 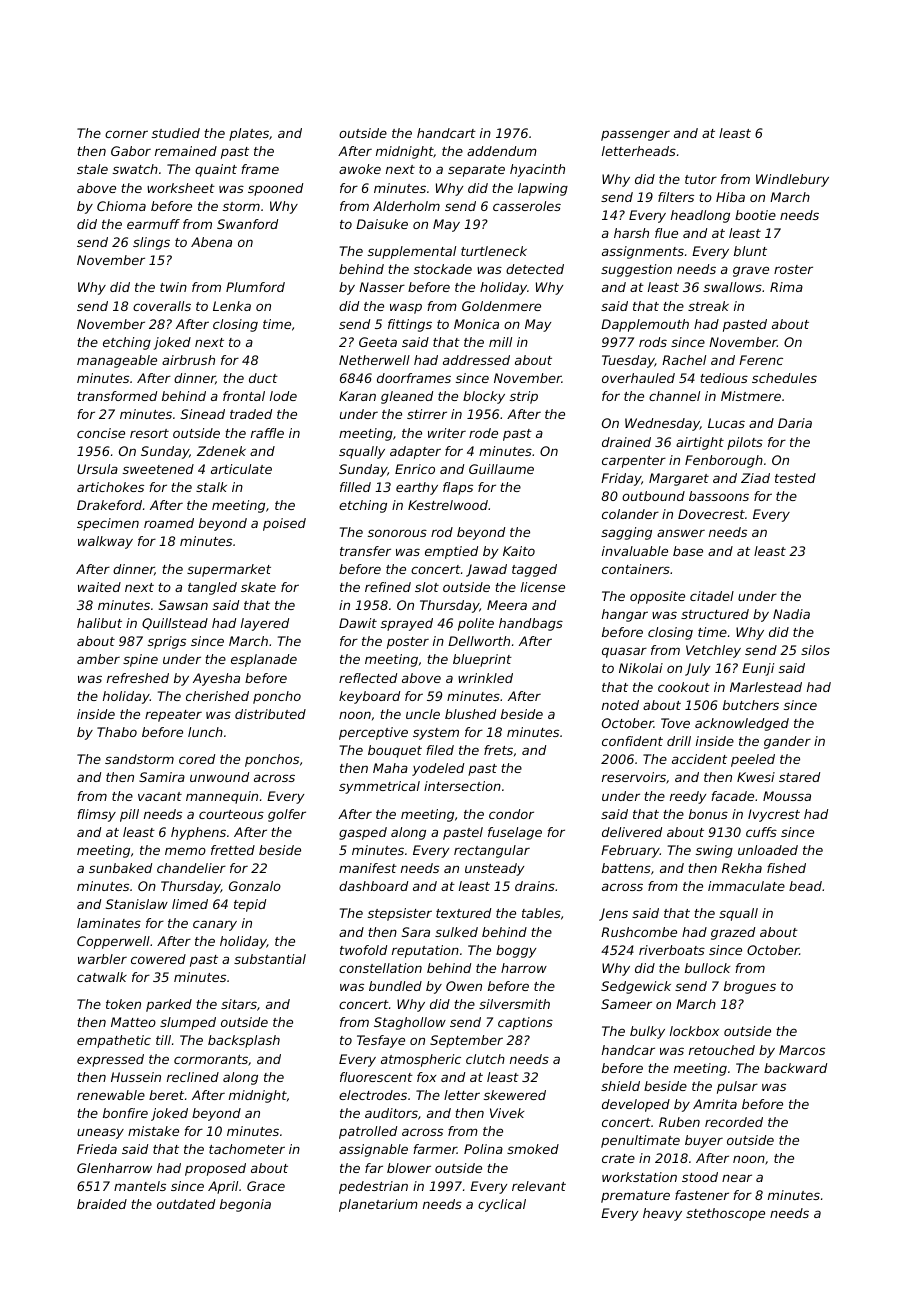 What do you see at coordinates (249, 134) in the page?
I see `plates` at bounding box center [249, 134].
